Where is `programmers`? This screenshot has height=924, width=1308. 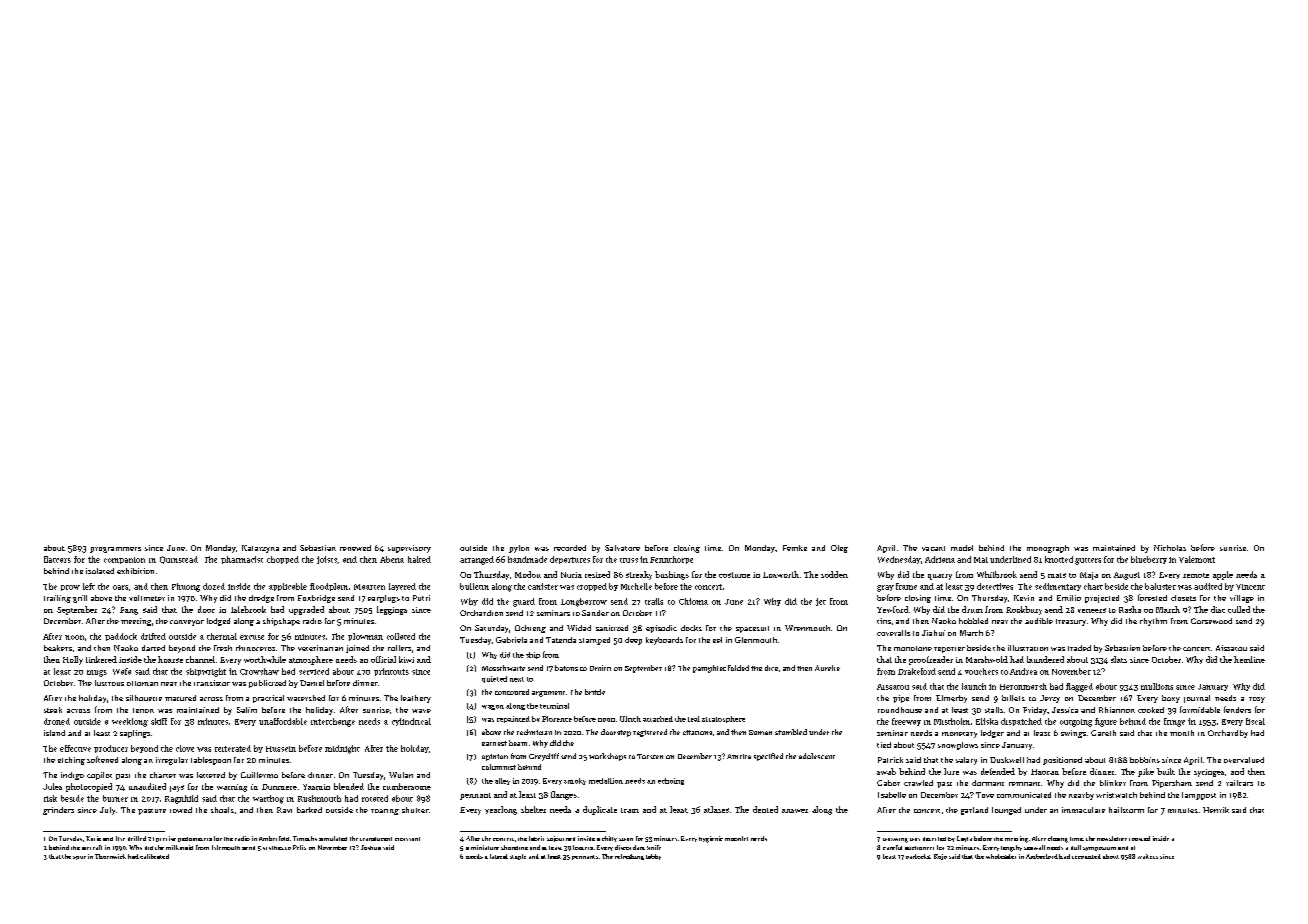 programmers is located at coordinates (115, 550).
